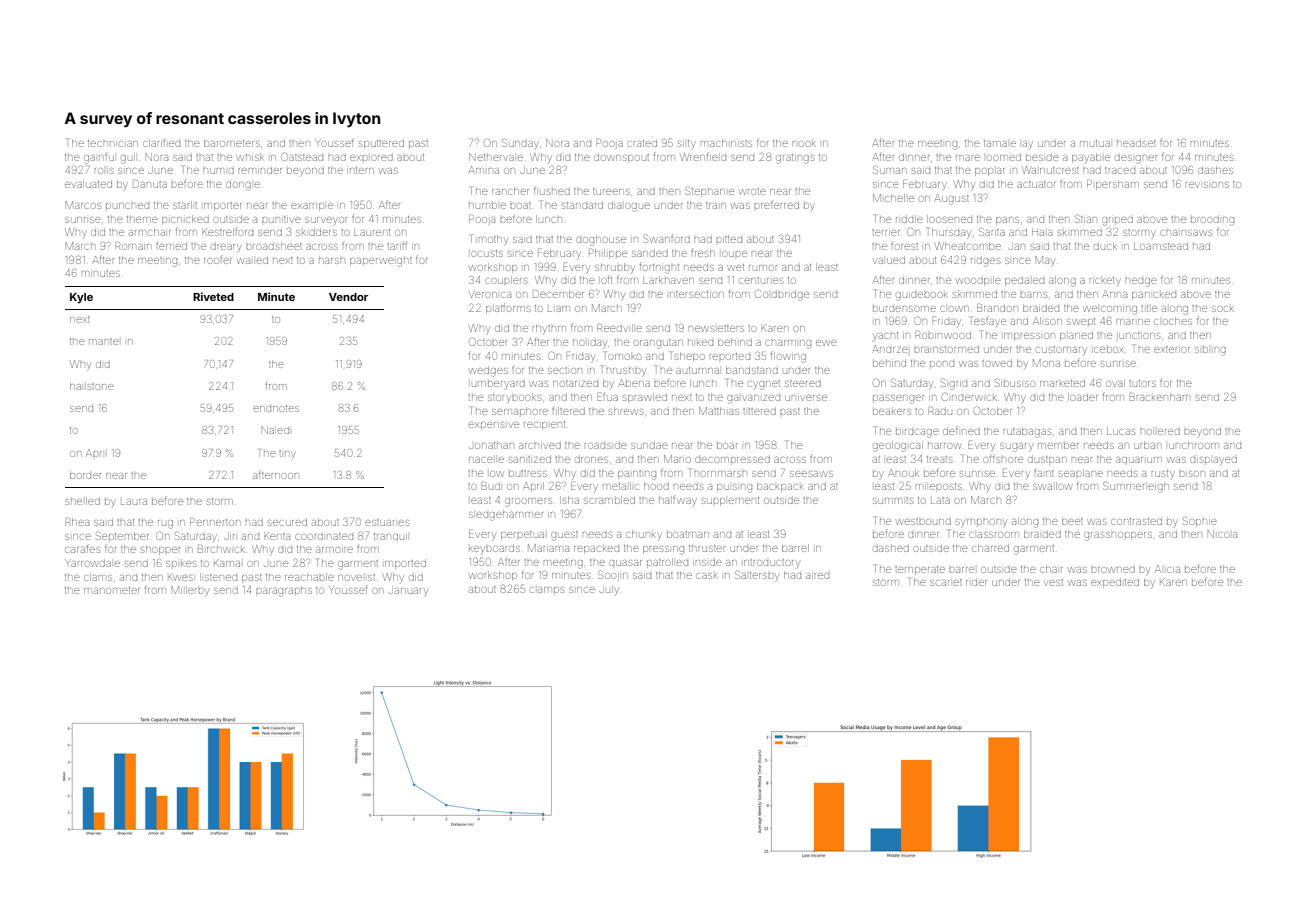  Describe the element at coordinates (381, 144) in the image. I see `sputtered` at that location.
